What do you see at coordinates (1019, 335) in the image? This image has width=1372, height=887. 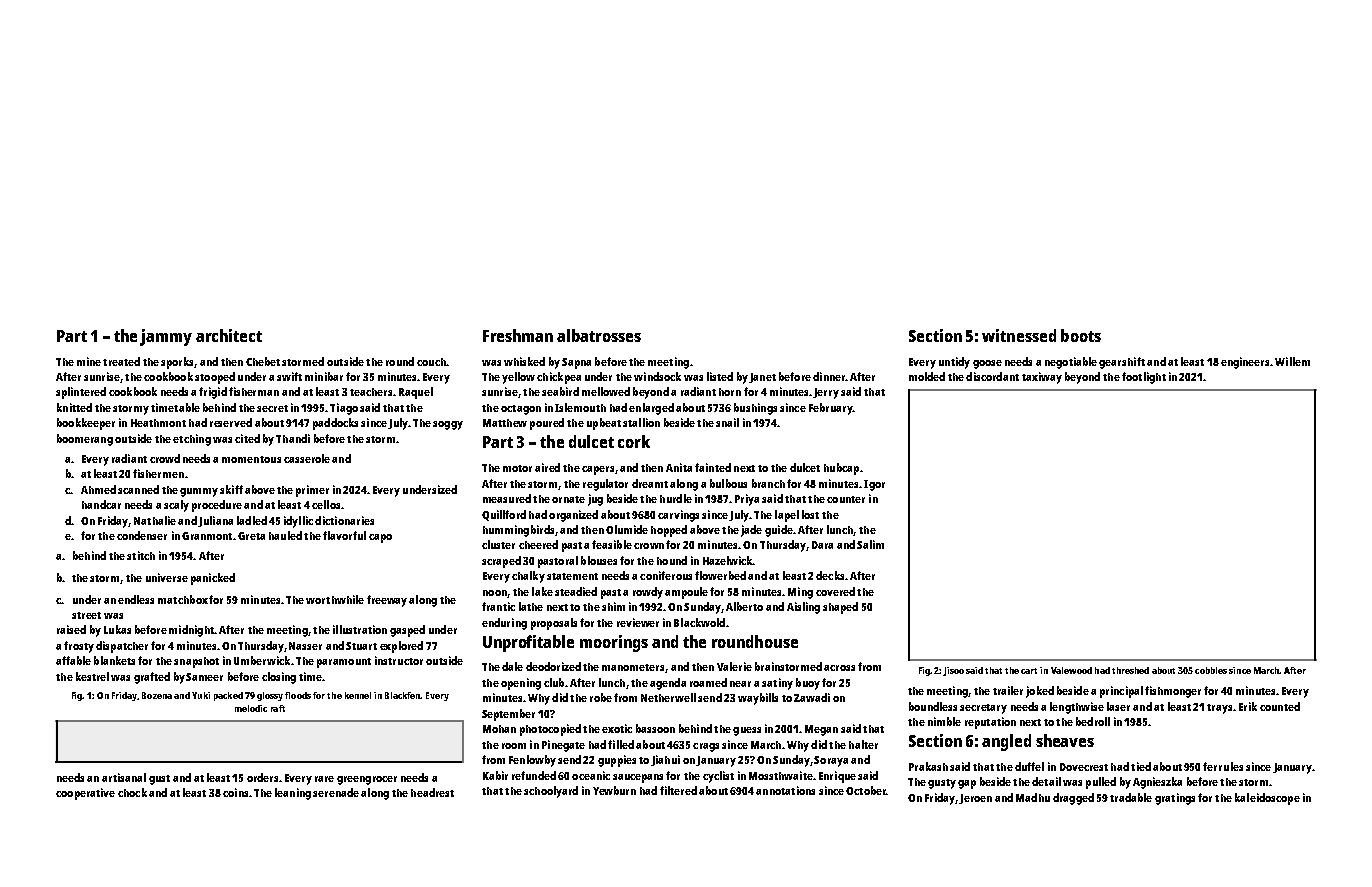 I see `witnessed` at bounding box center [1019, 335].
